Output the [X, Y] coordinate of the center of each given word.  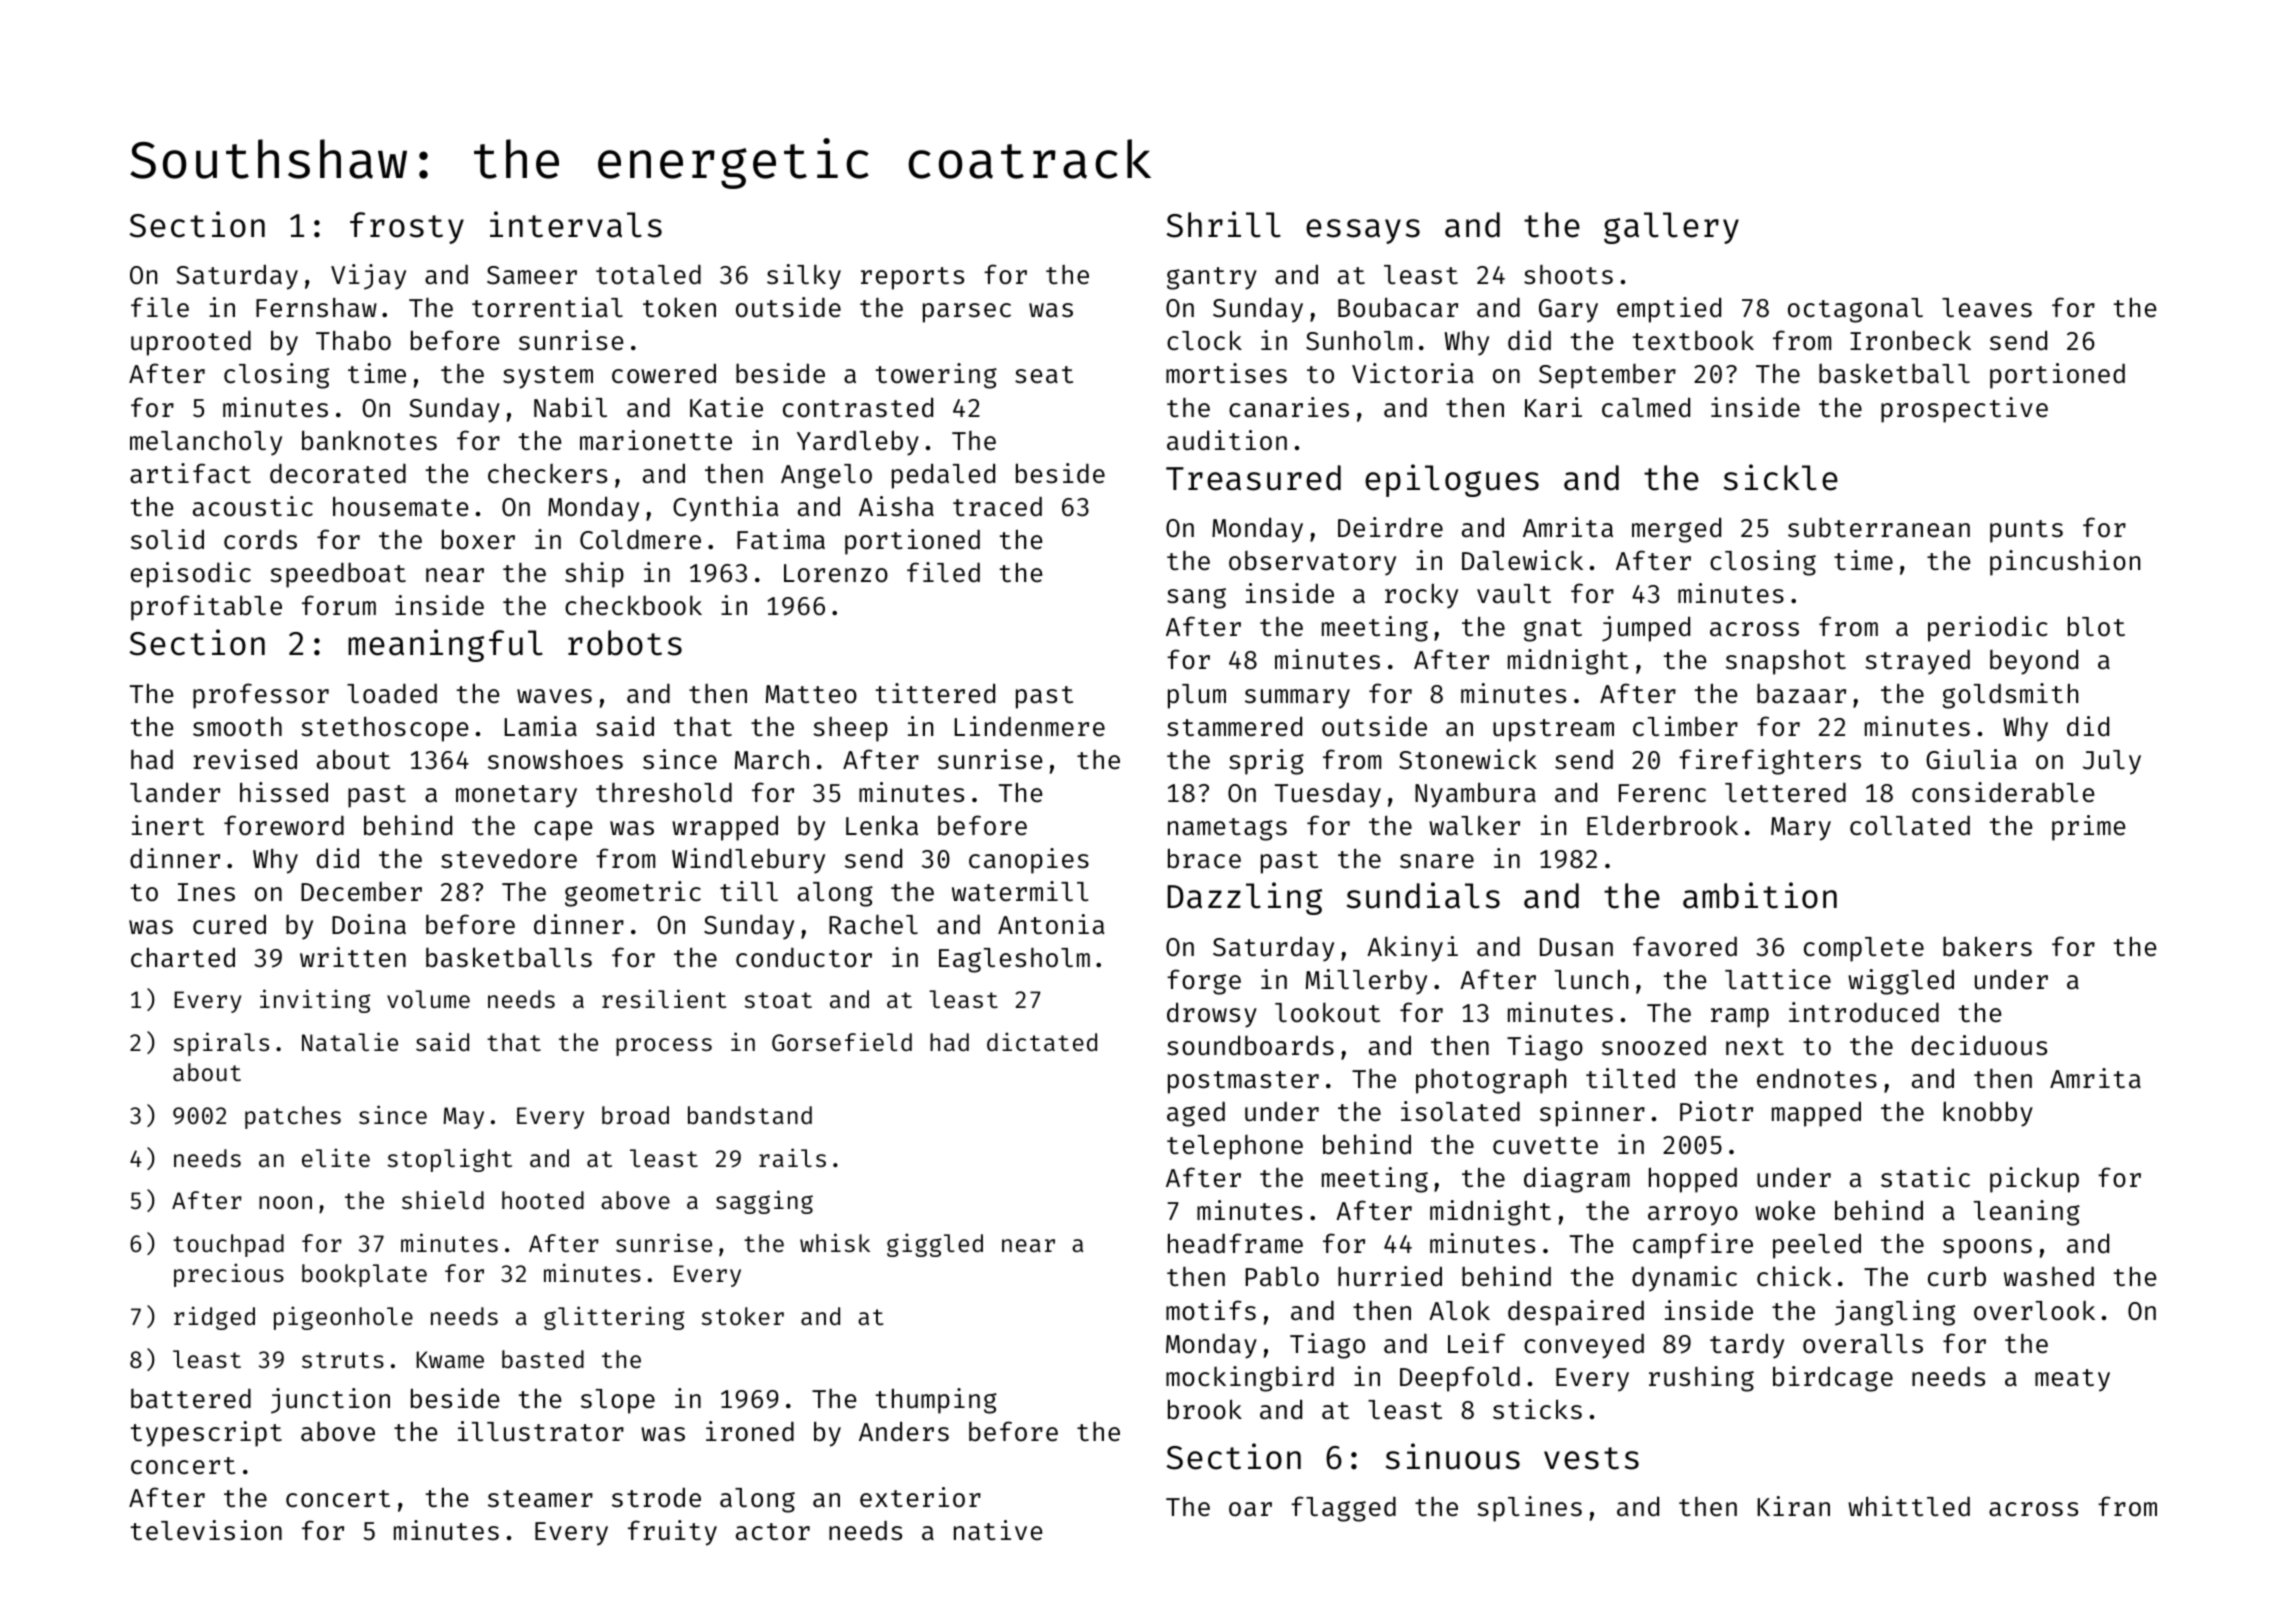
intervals [576, 224]
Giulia [1971, 759]
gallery [1671, 228]
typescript [206, 1434]
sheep [850, 729]
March [772, 760]
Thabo [353, 340]
